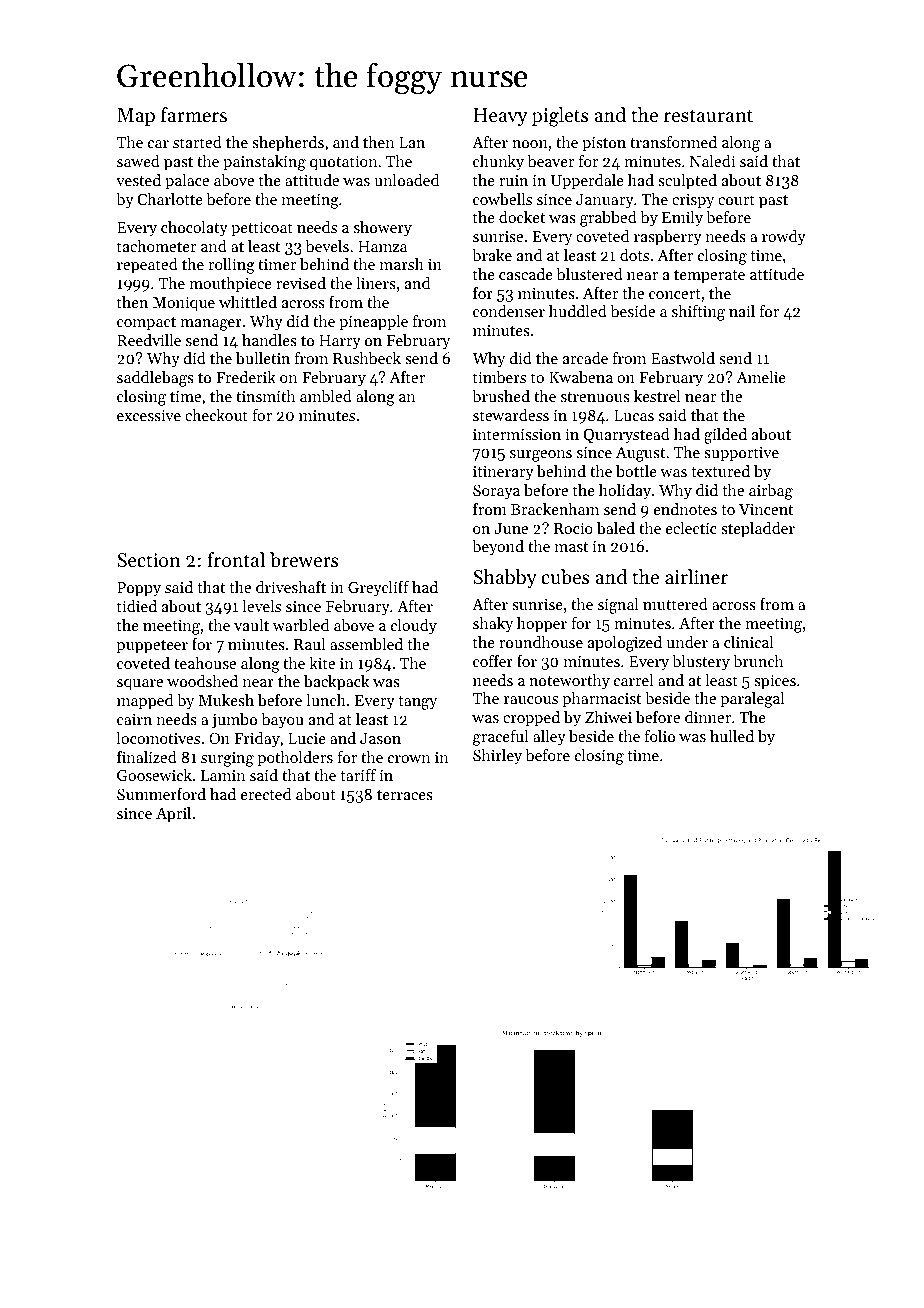  What do you see at coordinates (708, 116) in the screenshot?
I see `restaurant` at bounding box center [708, 116].
